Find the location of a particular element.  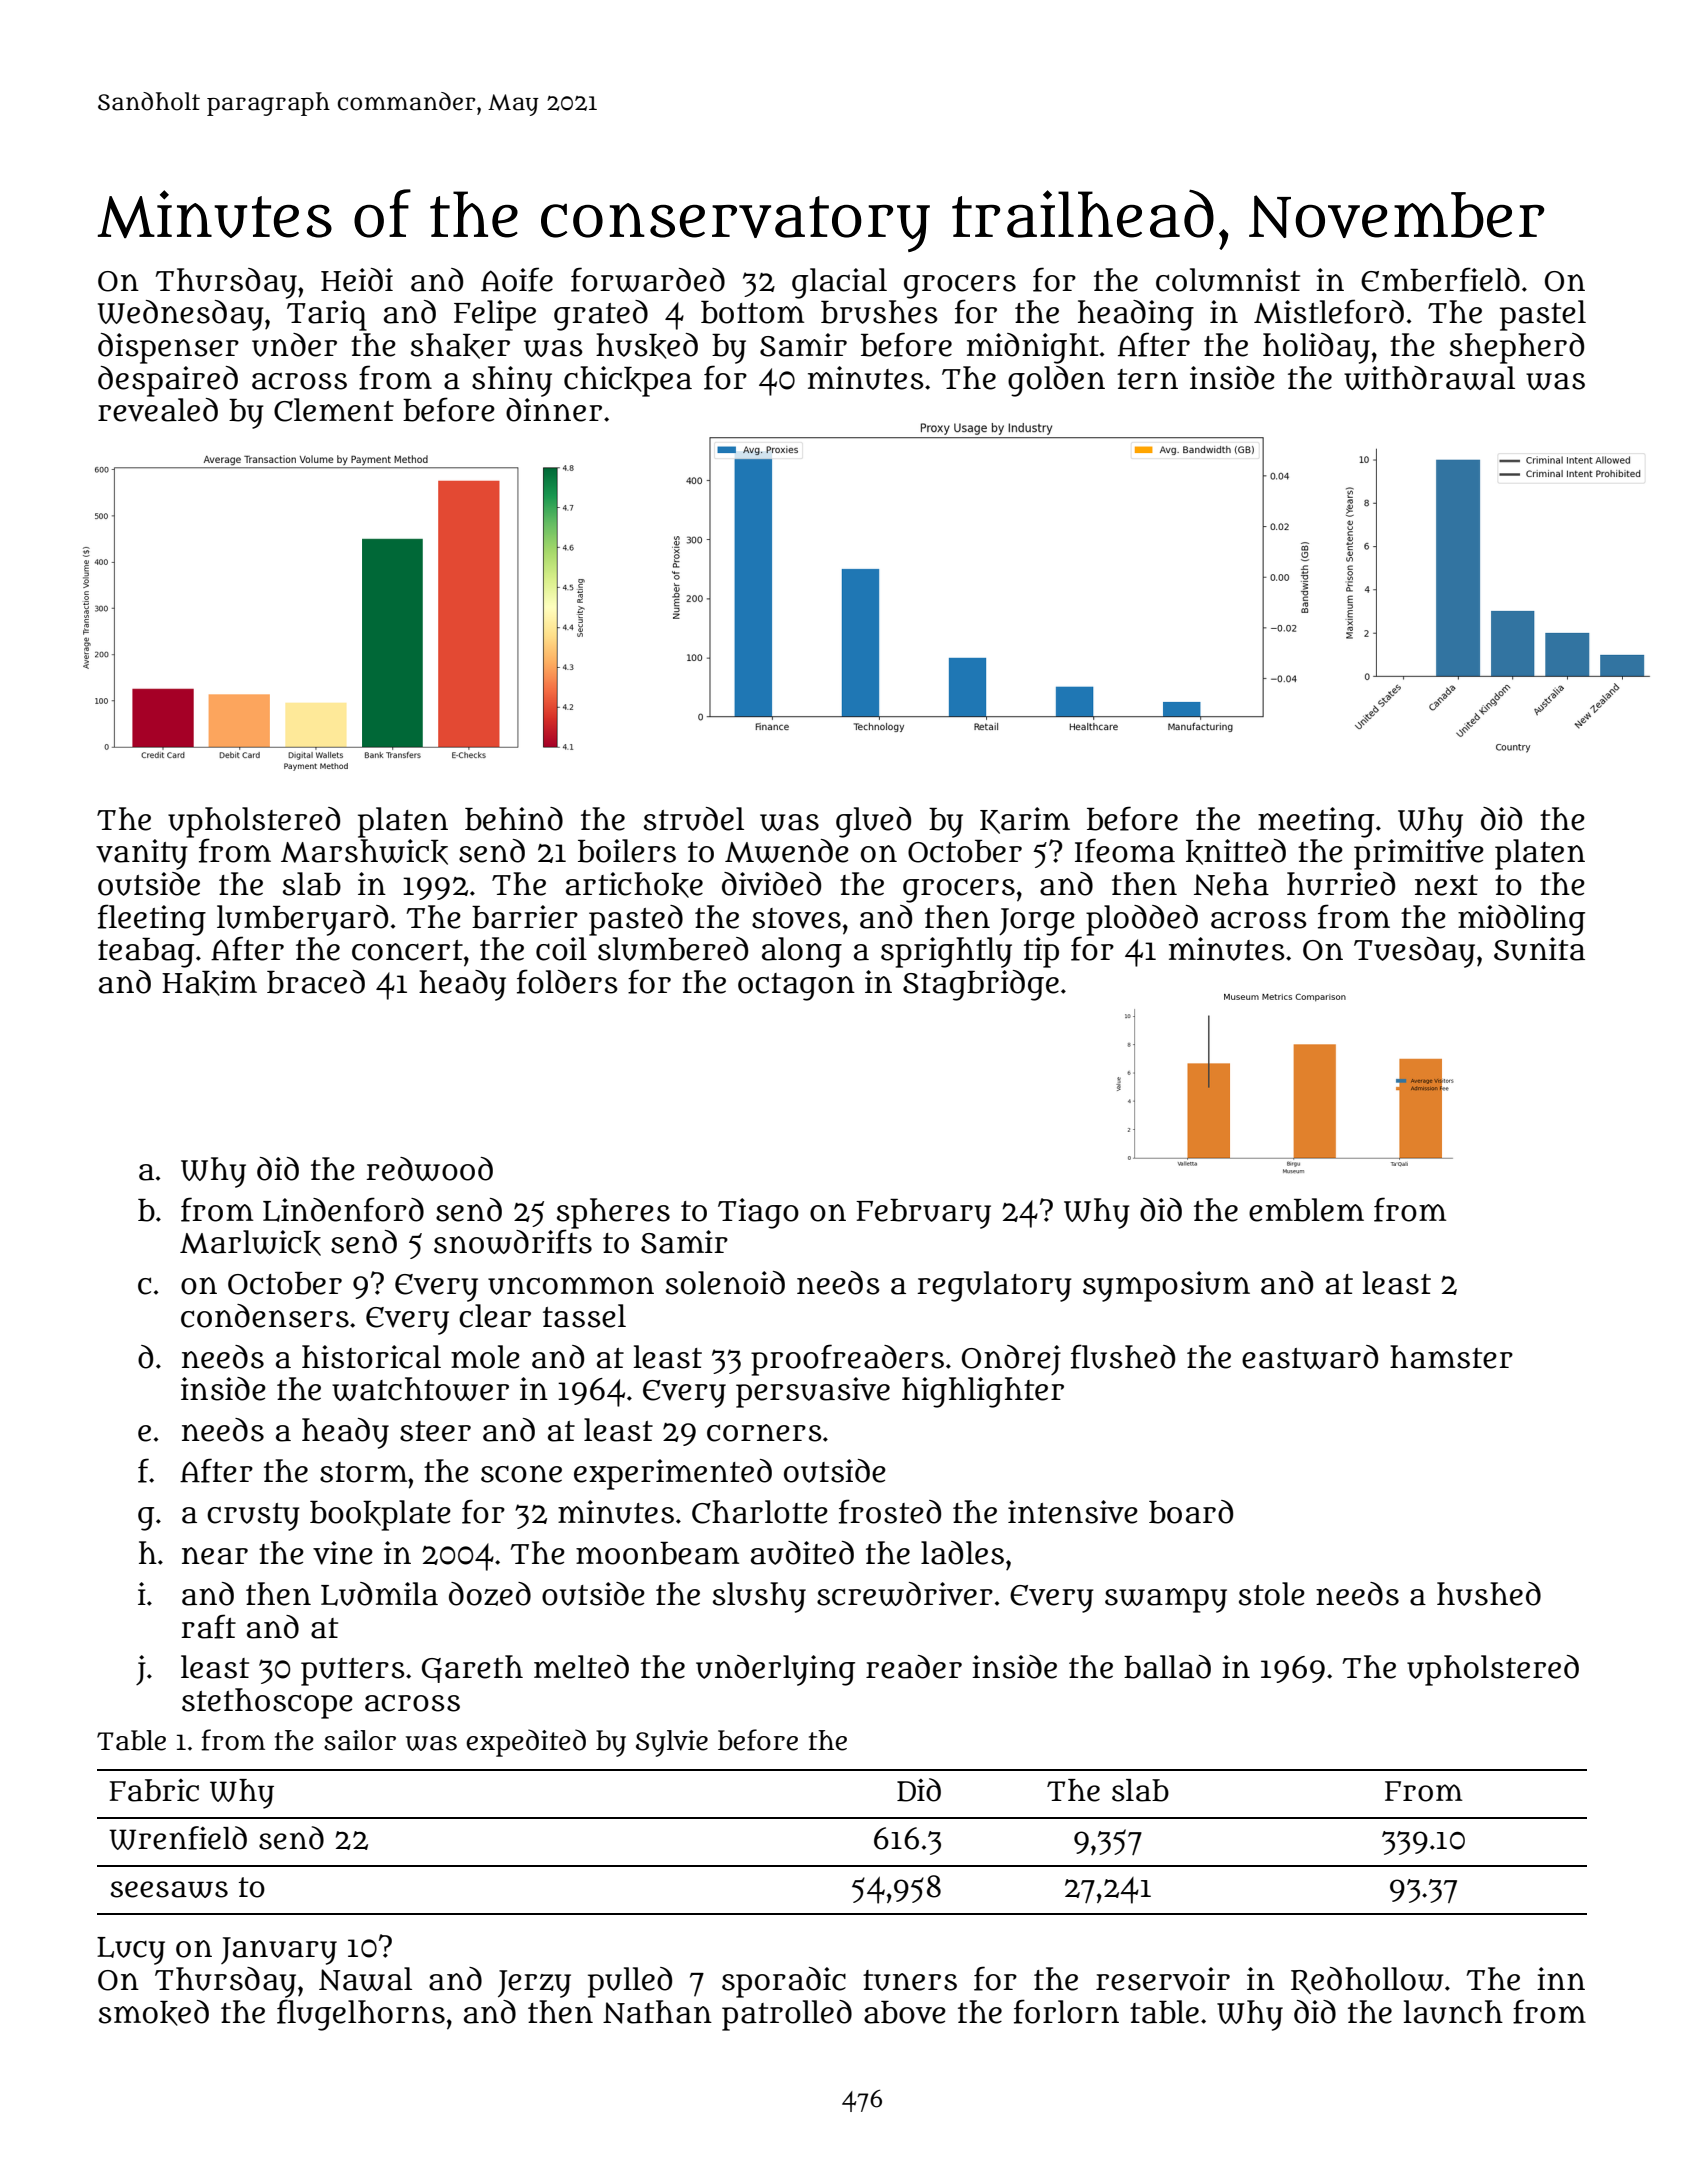

dinner is located at coordinates (554, 410).
